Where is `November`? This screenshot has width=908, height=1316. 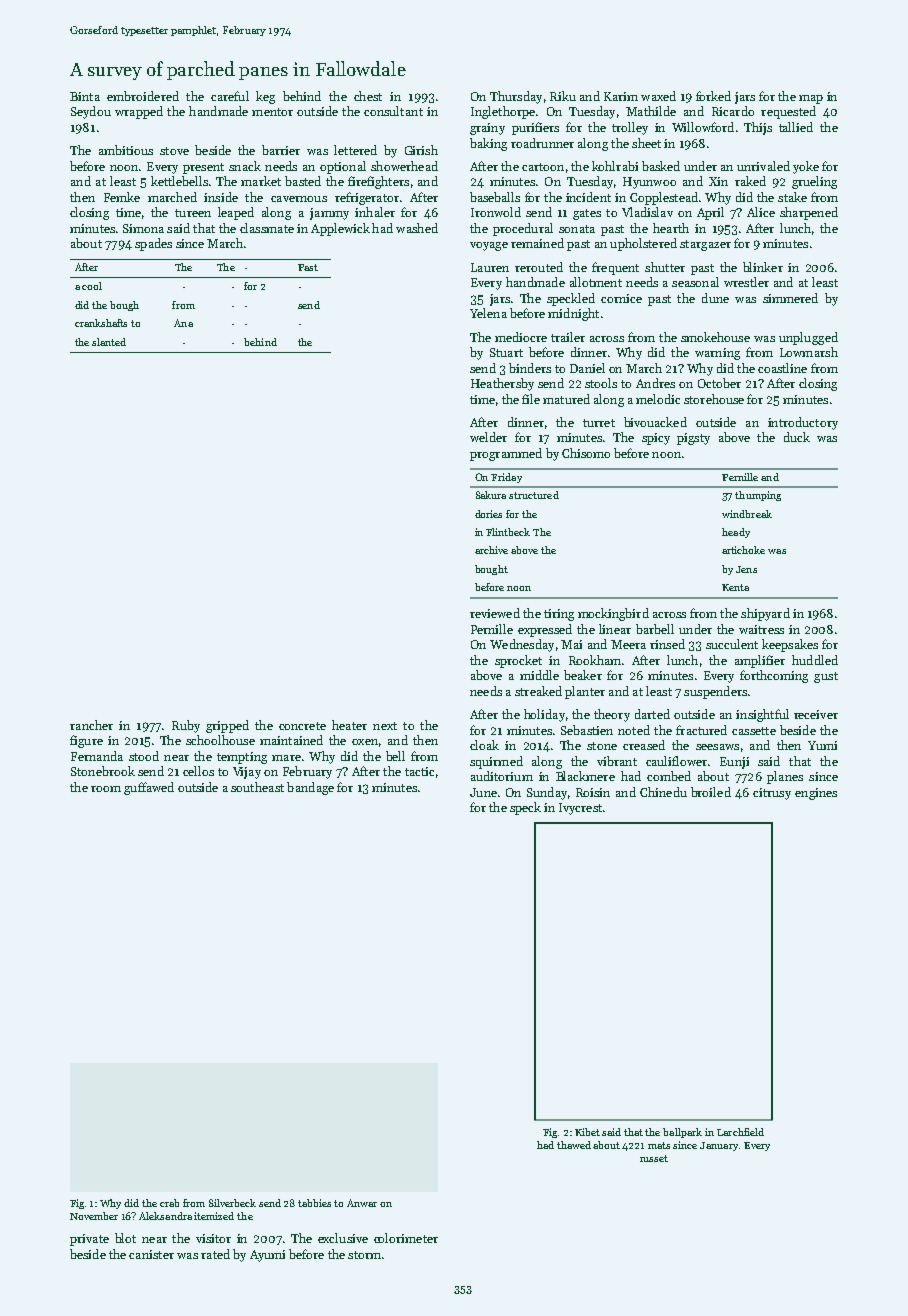 November is located at coordinates (94, 1216).
